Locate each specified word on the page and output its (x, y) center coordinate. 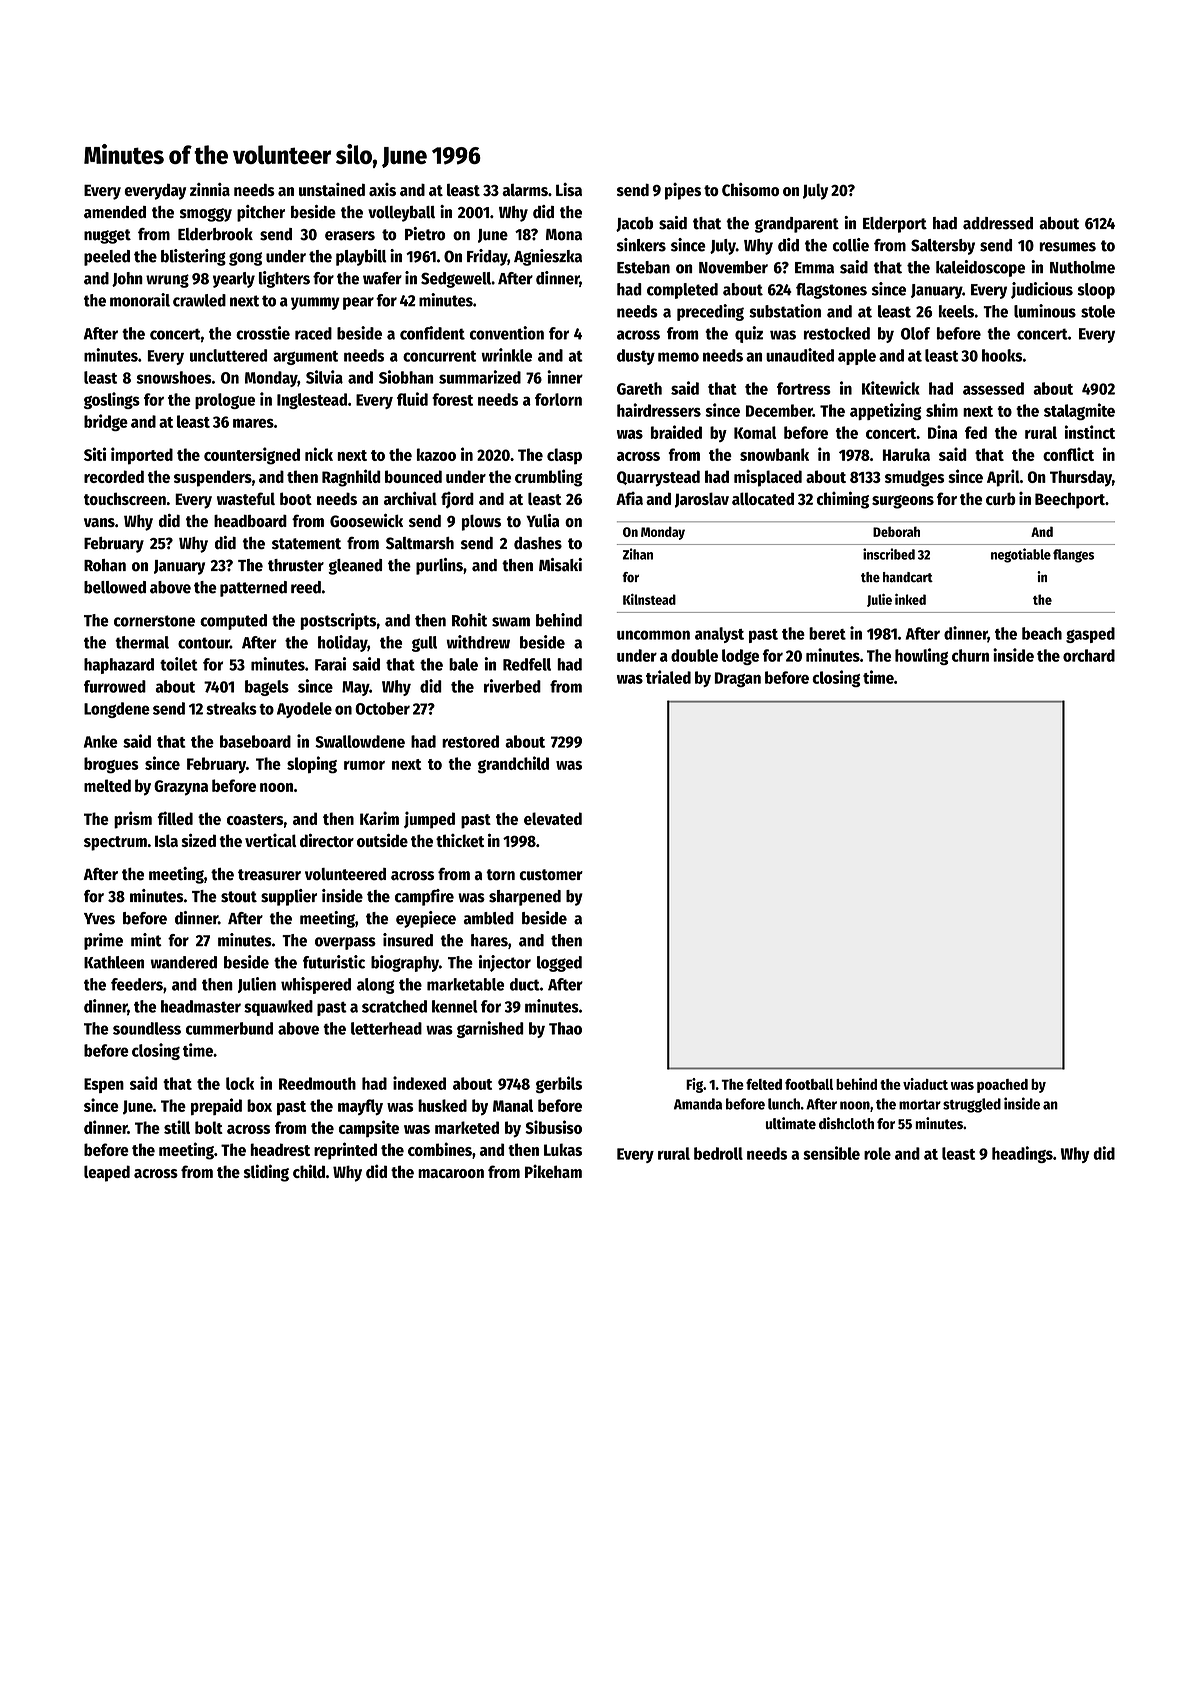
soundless (147, 1028)
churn (970, 655)
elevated (553, 818)
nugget (107, 236)
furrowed (115, 686)
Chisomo (750, 189)
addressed (998, 223)
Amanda (698, 1104)
